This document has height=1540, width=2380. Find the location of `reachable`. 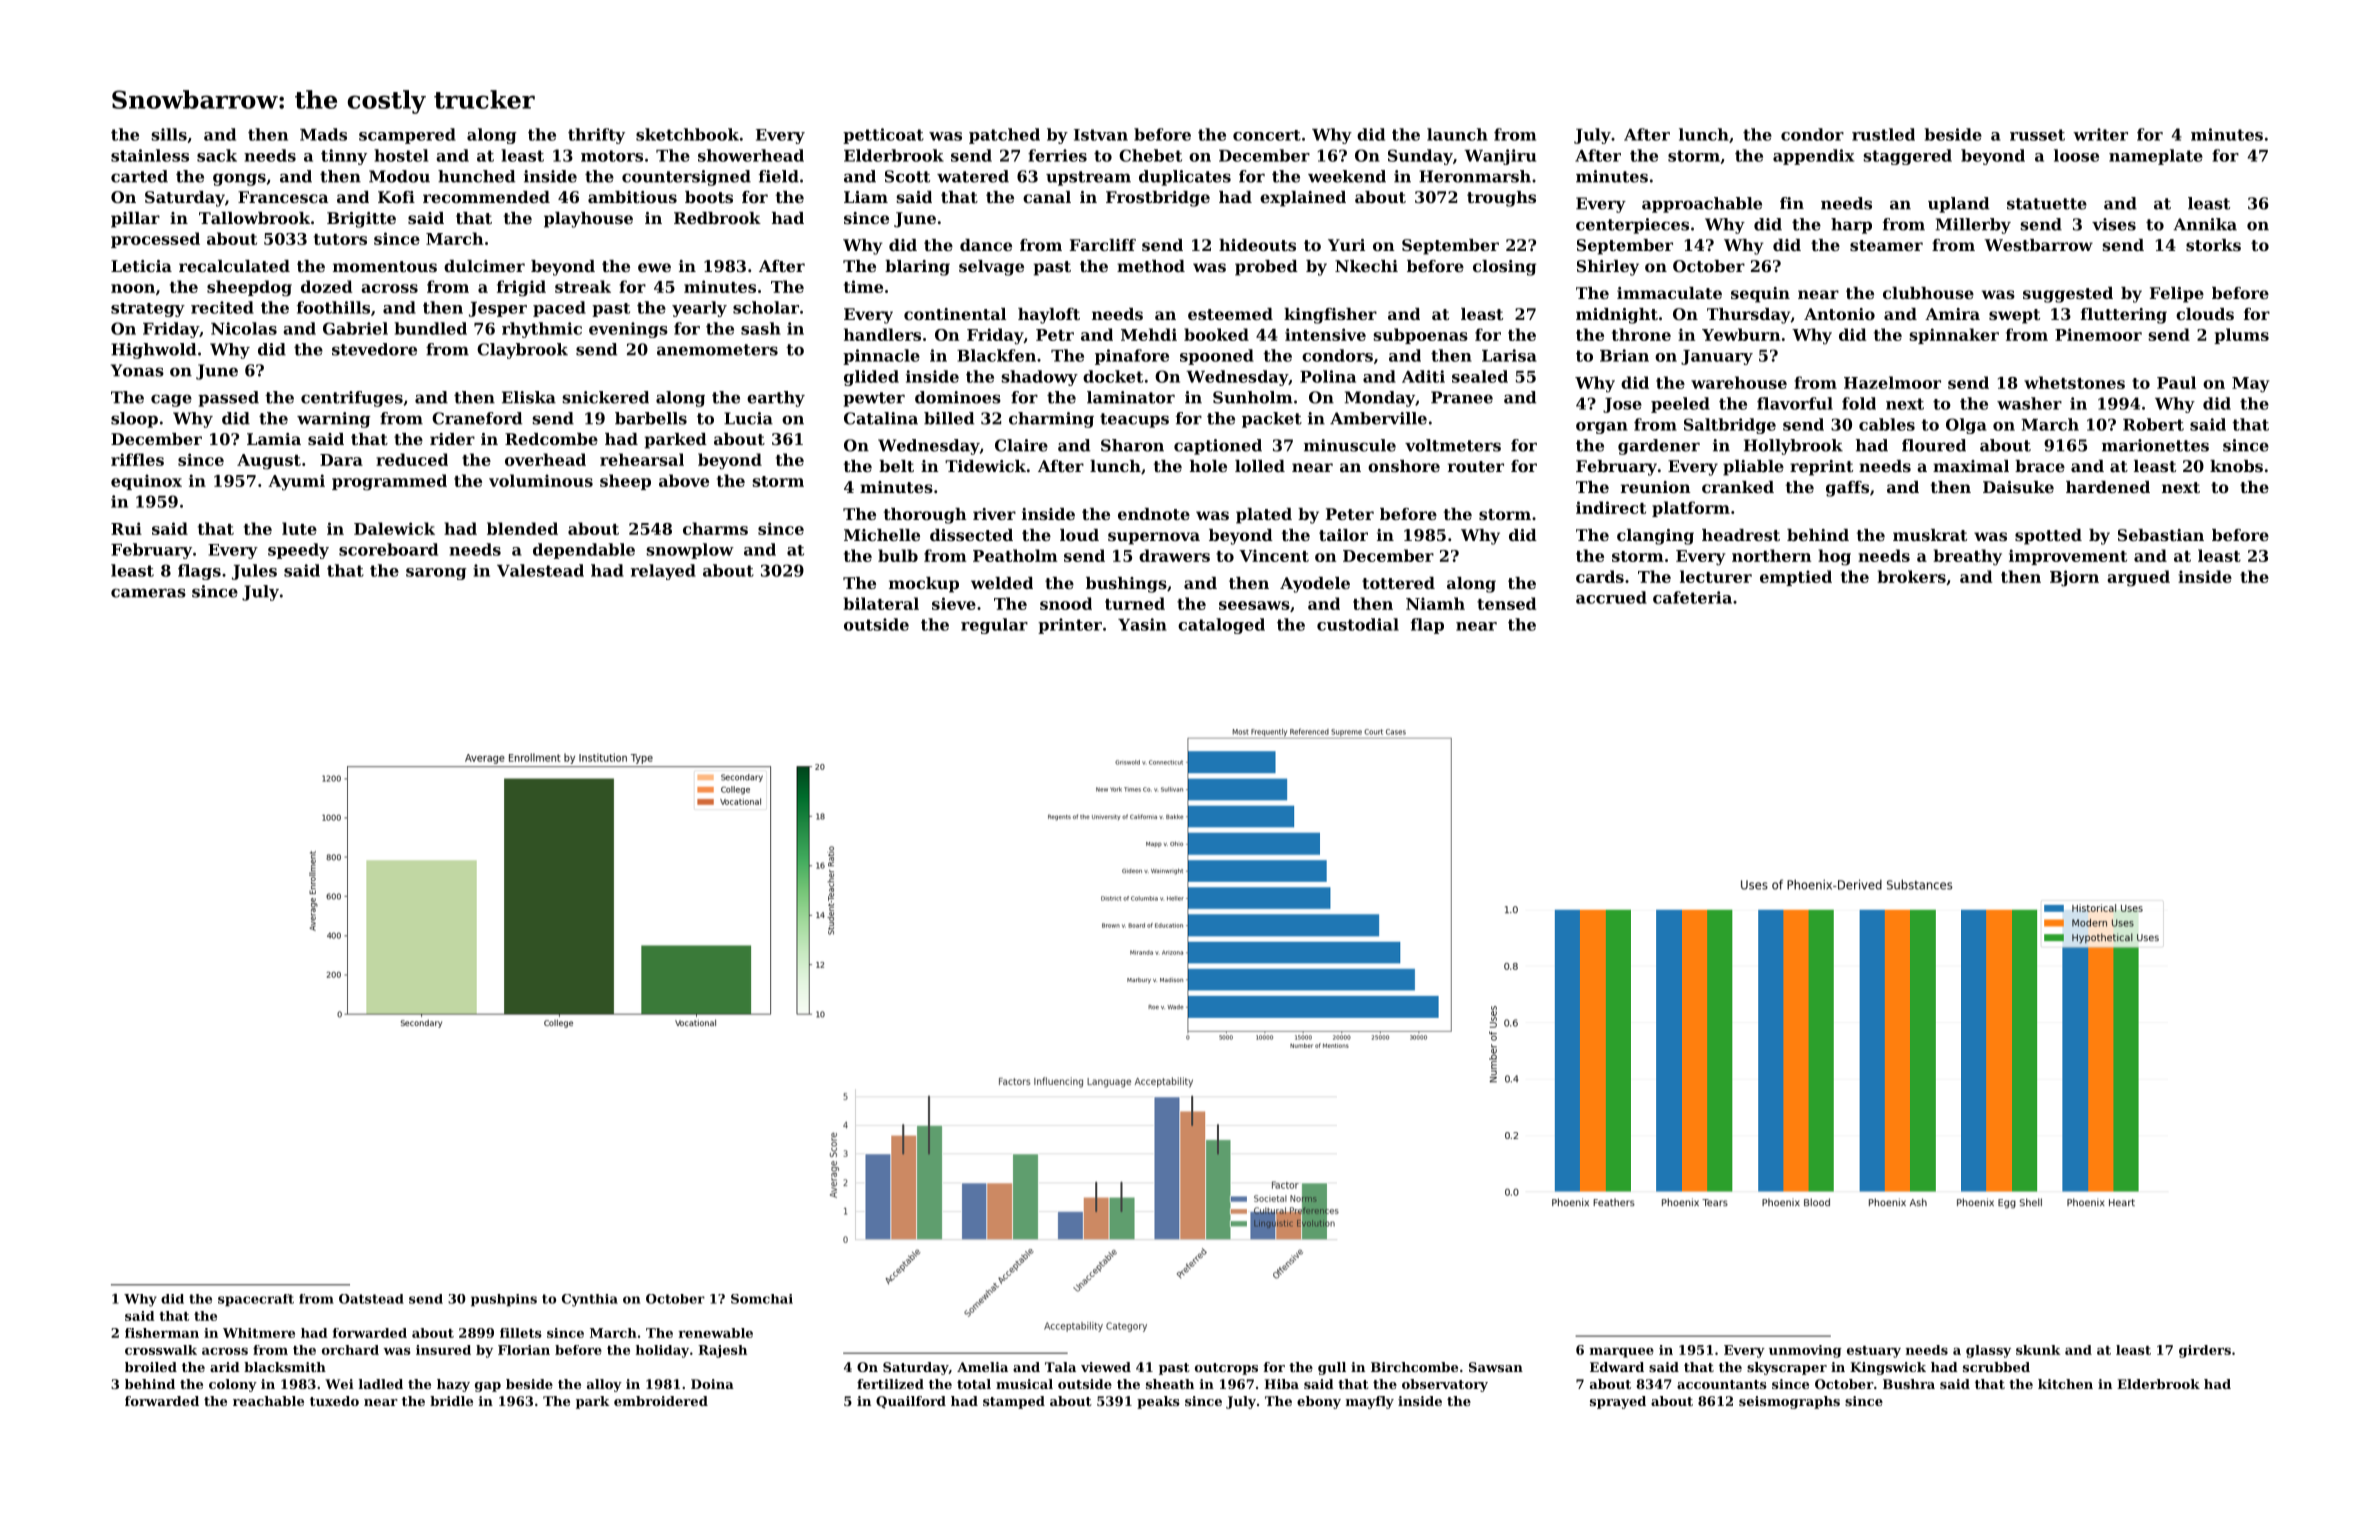

reachable is located at coordinates (268, 1401).
